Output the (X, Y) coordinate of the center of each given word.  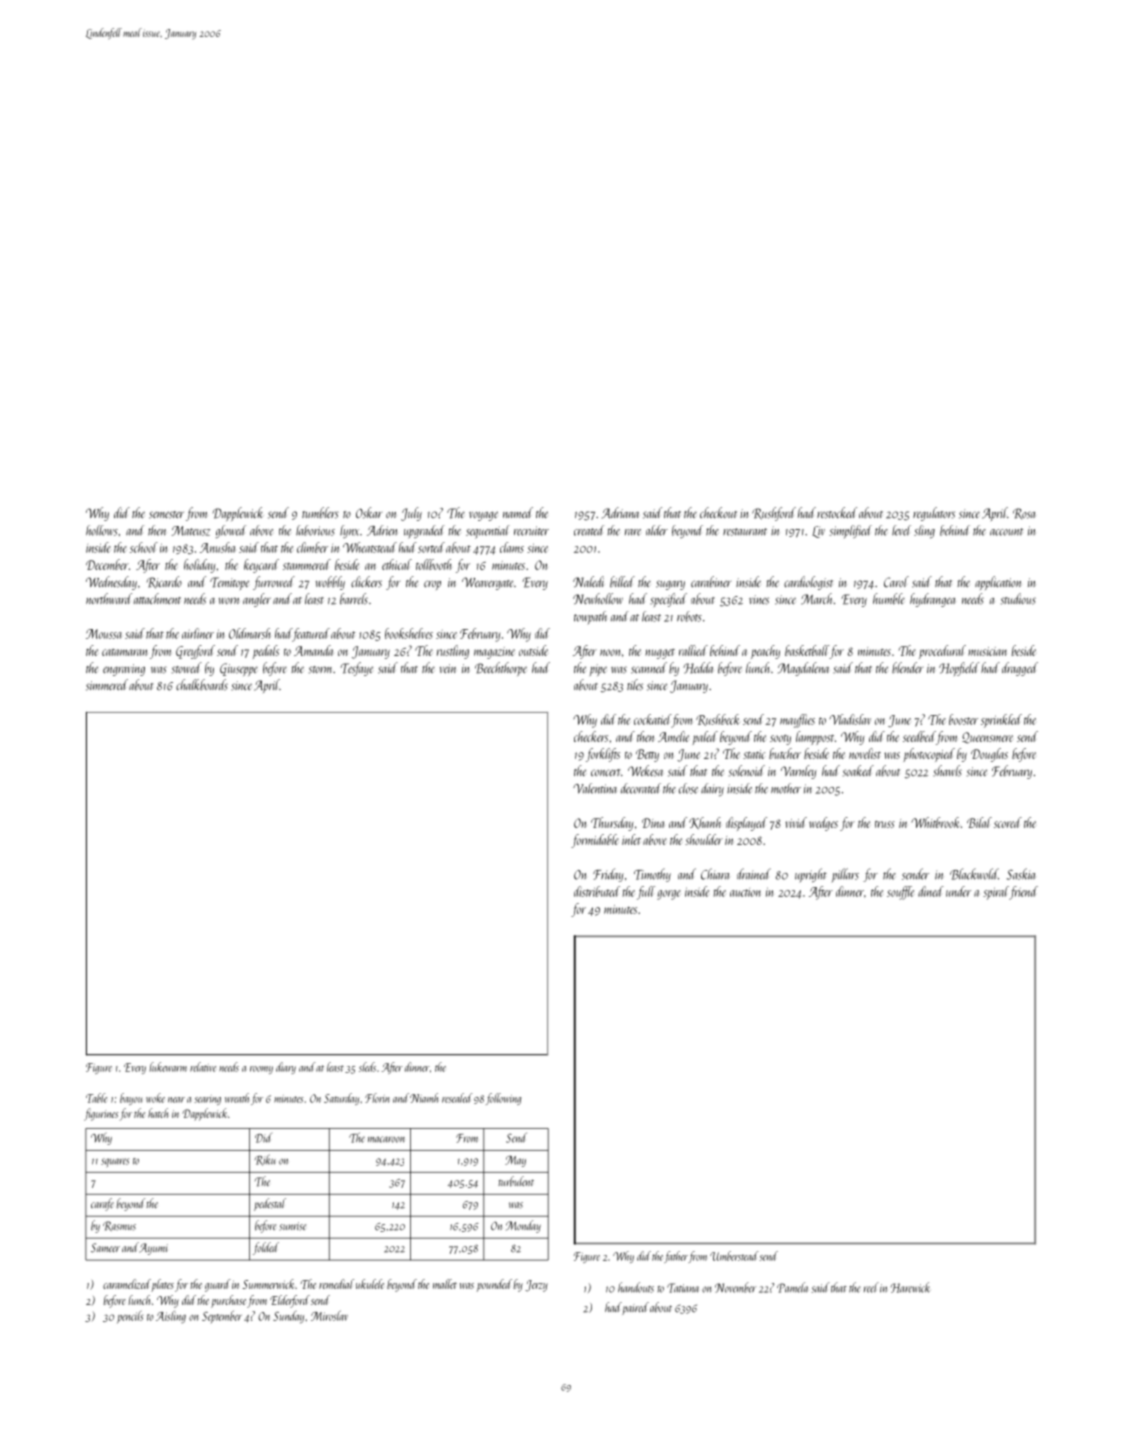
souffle (900, 893)
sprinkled (1001, 721)
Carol (896, 582)
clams (512, 547)
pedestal (270, 1204)
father (676, 1257)
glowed (231, 531)
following (503, 1099)
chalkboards (202, 685)
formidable (595, 841)
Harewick (910, 1287)
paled (705, 738)
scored (1008, 822)
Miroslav (329, 1316)
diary (286, 1068)
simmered (107, 685)
